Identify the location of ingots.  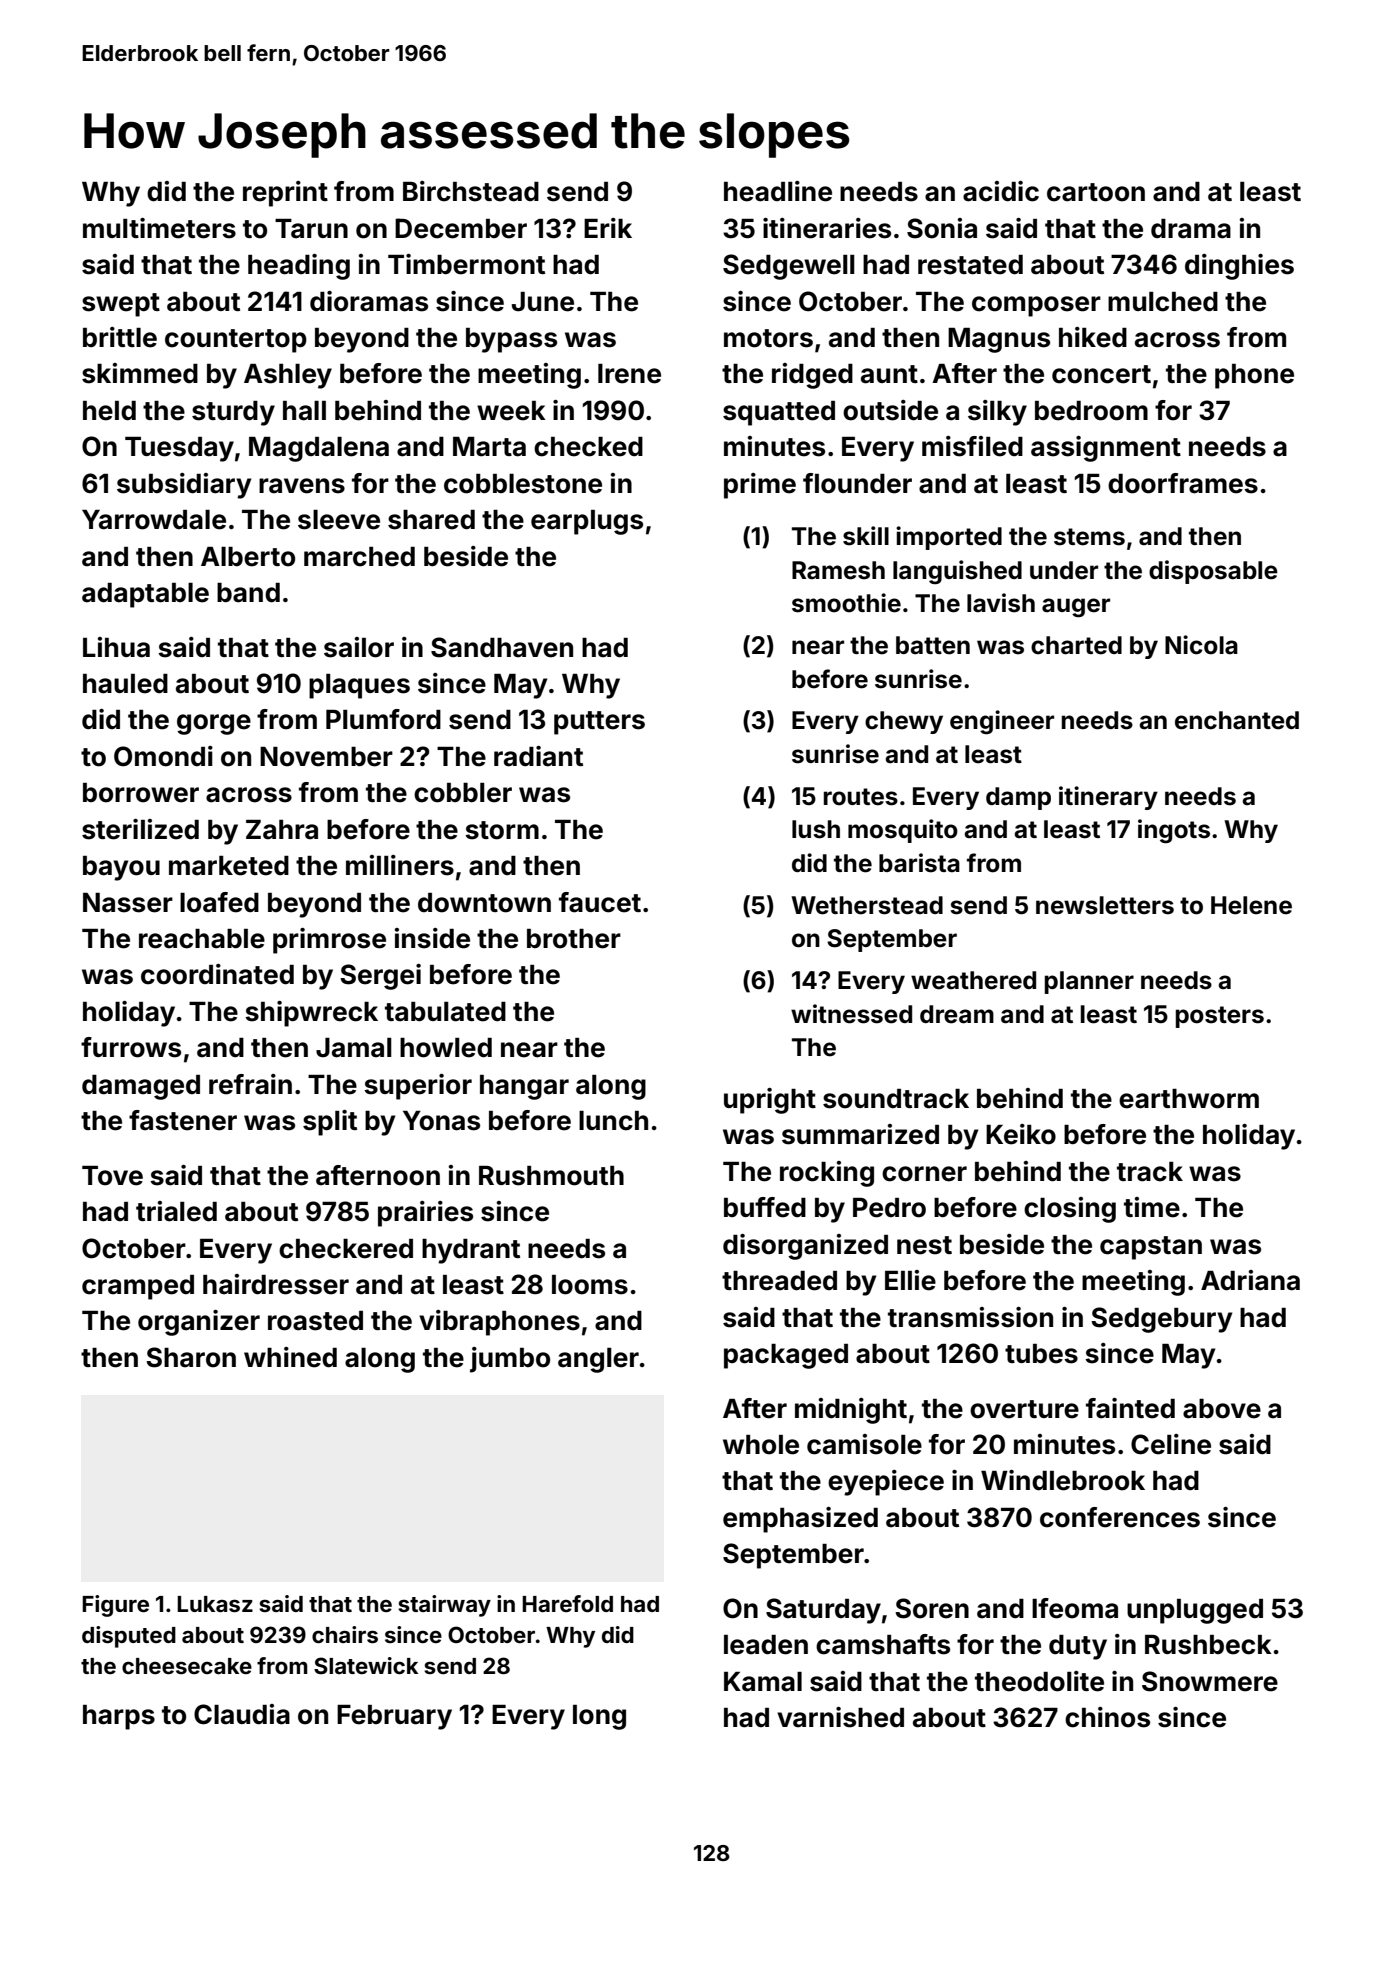
(1174, 831).
